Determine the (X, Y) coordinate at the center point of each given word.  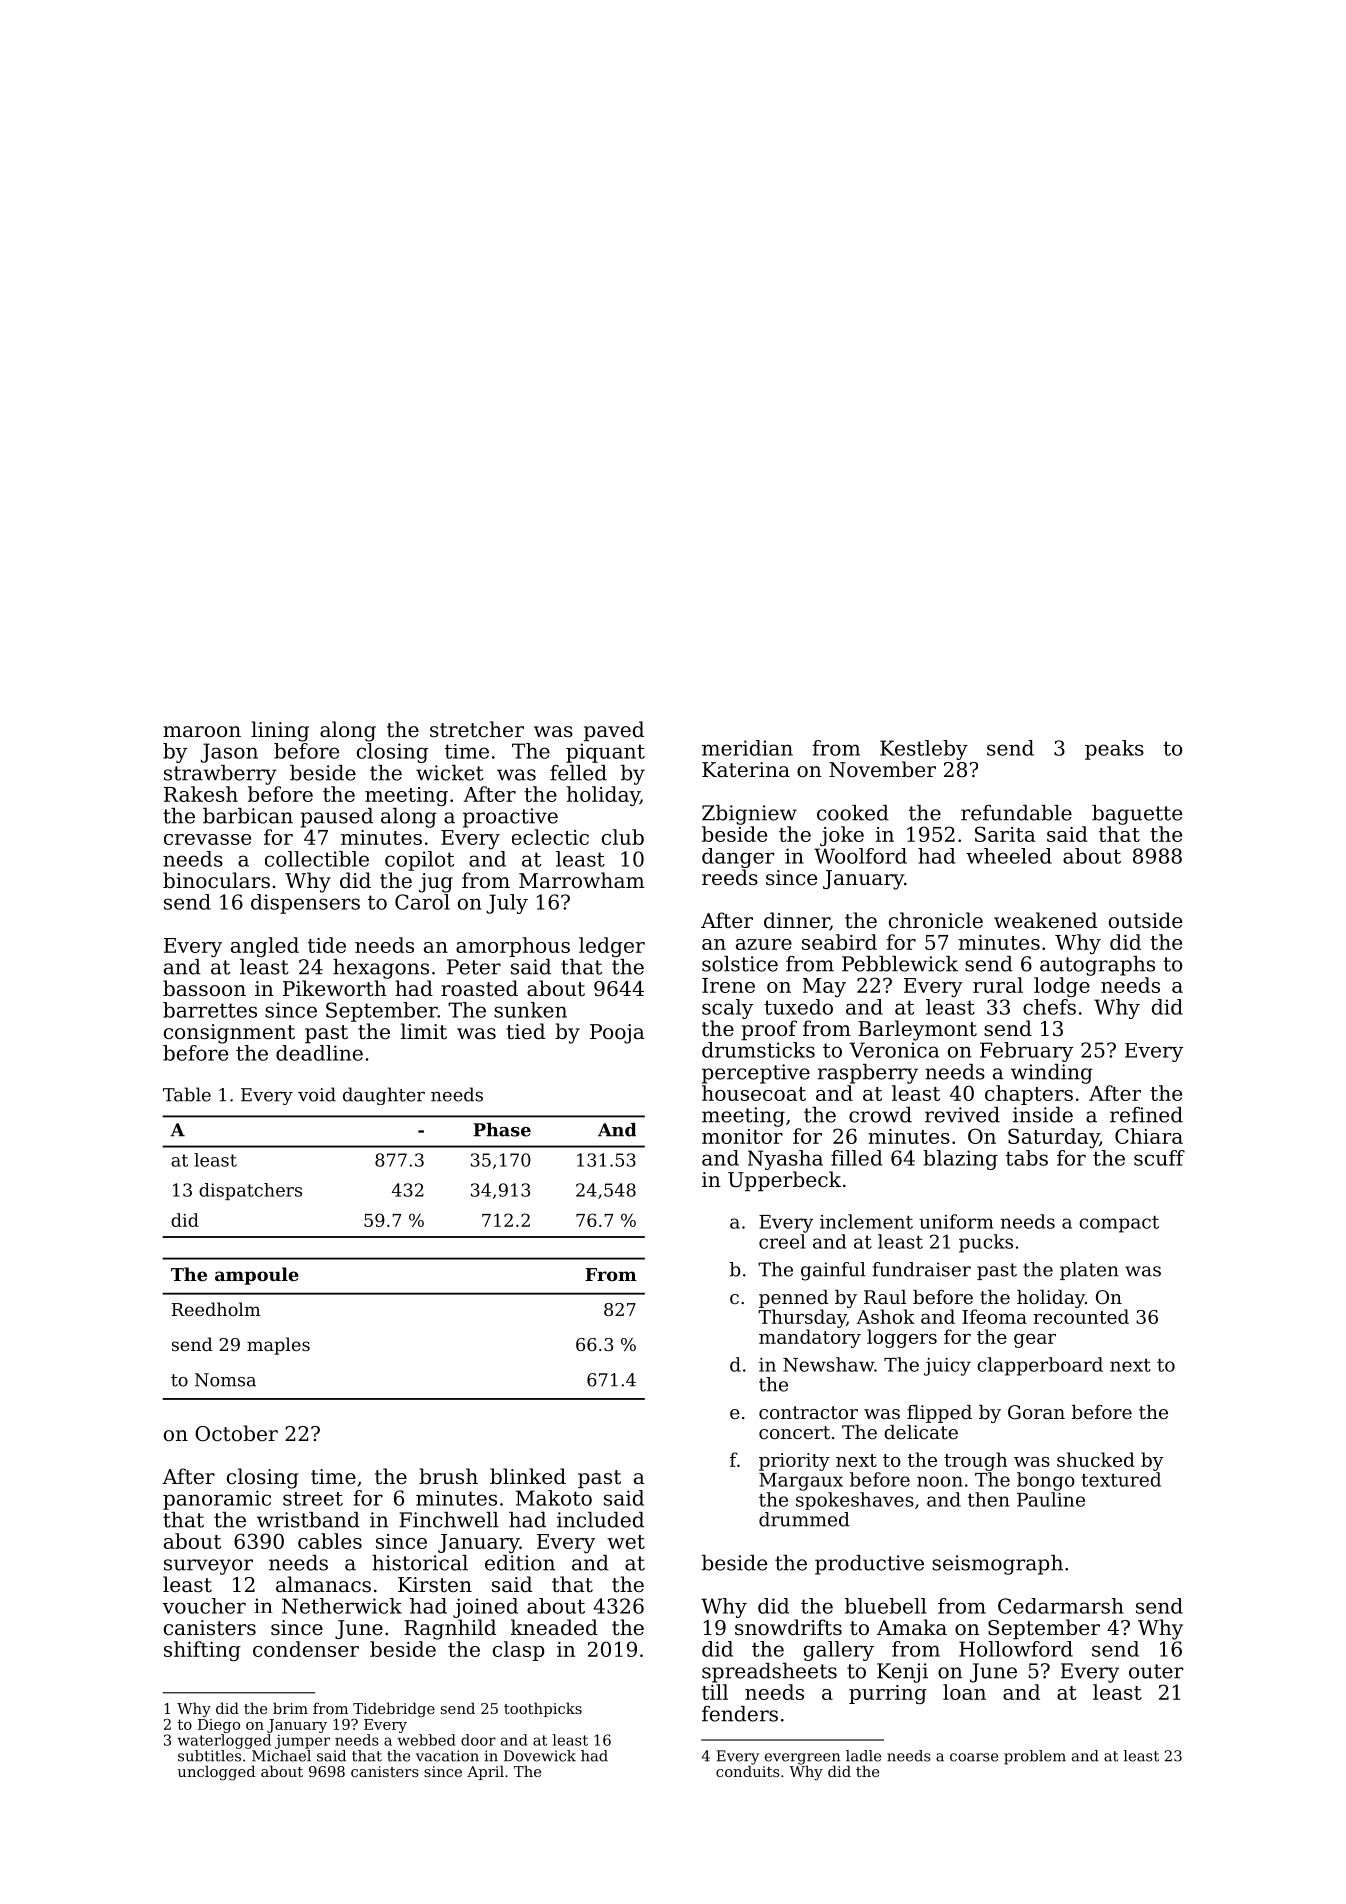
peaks (1114, 750)
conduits (748, 1771)
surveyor (208, 1567)
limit (424, 1031)
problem (1035, 1757)
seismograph (997, 1565)
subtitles (209, 1756)
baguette (1137, 815)
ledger (612, 947)
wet (626, 1542)
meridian (747, 748)
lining (280, 731)
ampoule (257, 1276)
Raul (885, 1297)
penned (793, 1299)
